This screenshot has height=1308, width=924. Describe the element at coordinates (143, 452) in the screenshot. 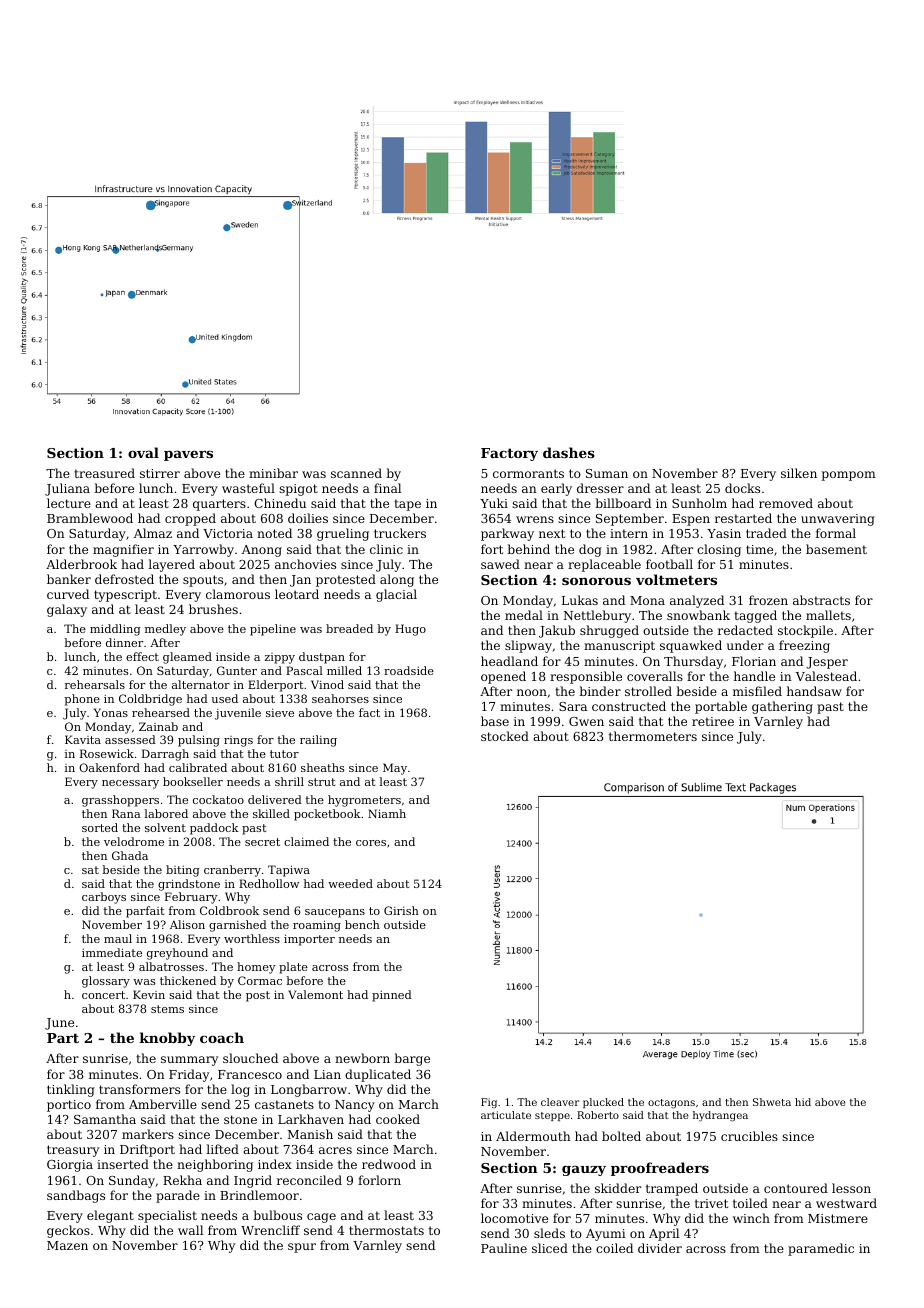

I see `oval` at that location.
